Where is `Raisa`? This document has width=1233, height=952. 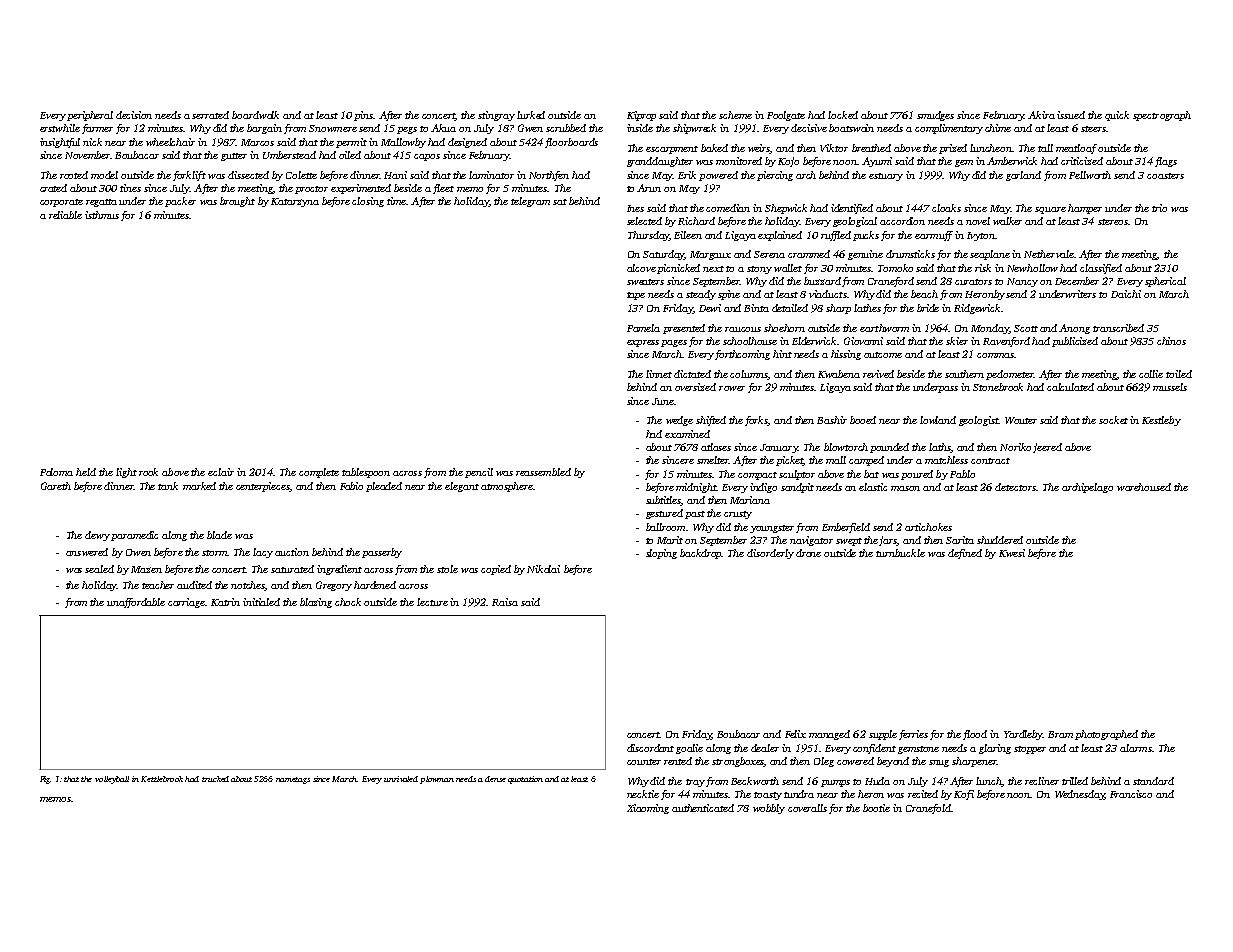
Raisa is located at coordinates (505, 602).
